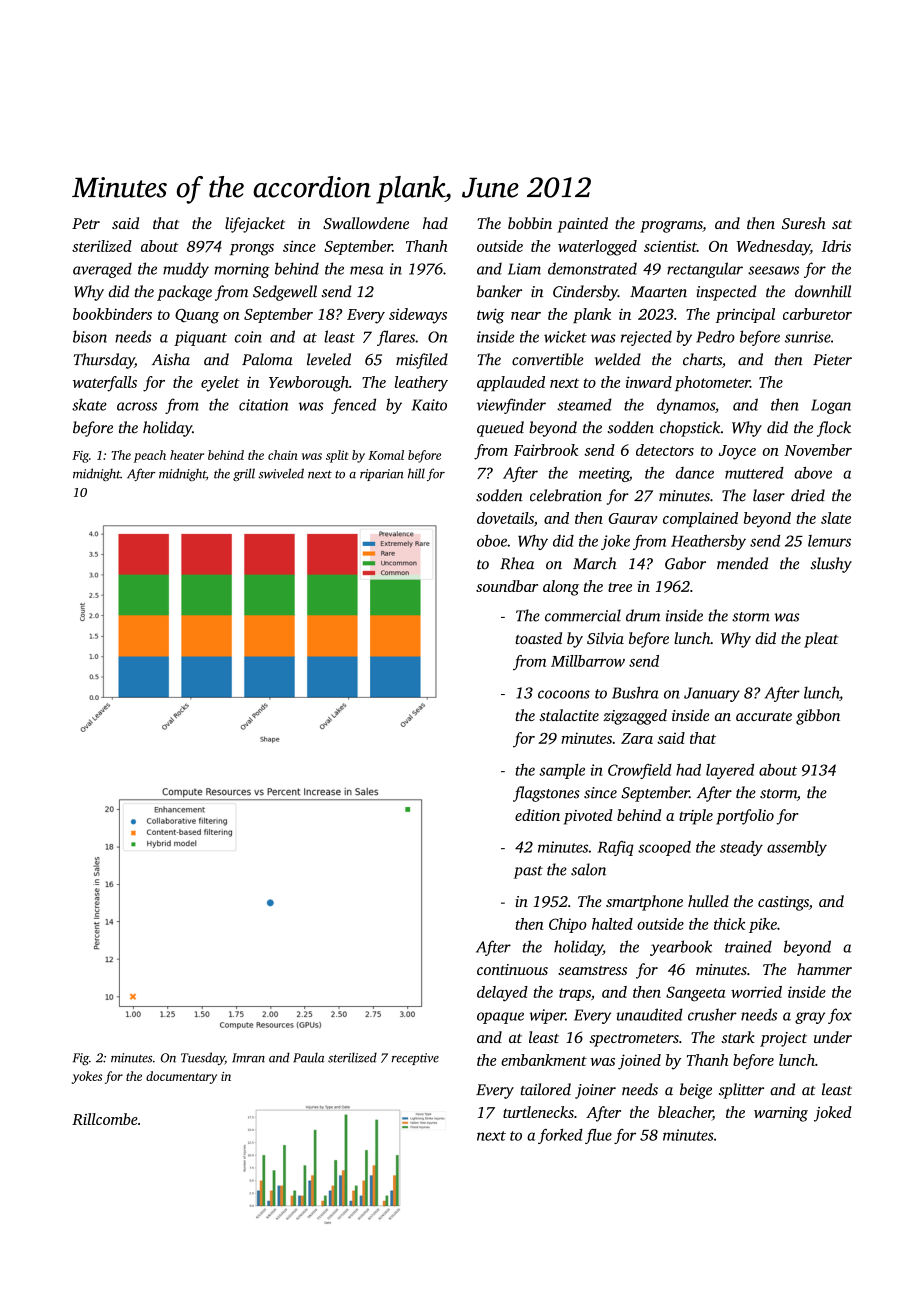  What do you see at coordinates (804, 223) in the document?
I see `Suresh` at bounding box center [804, 223].
